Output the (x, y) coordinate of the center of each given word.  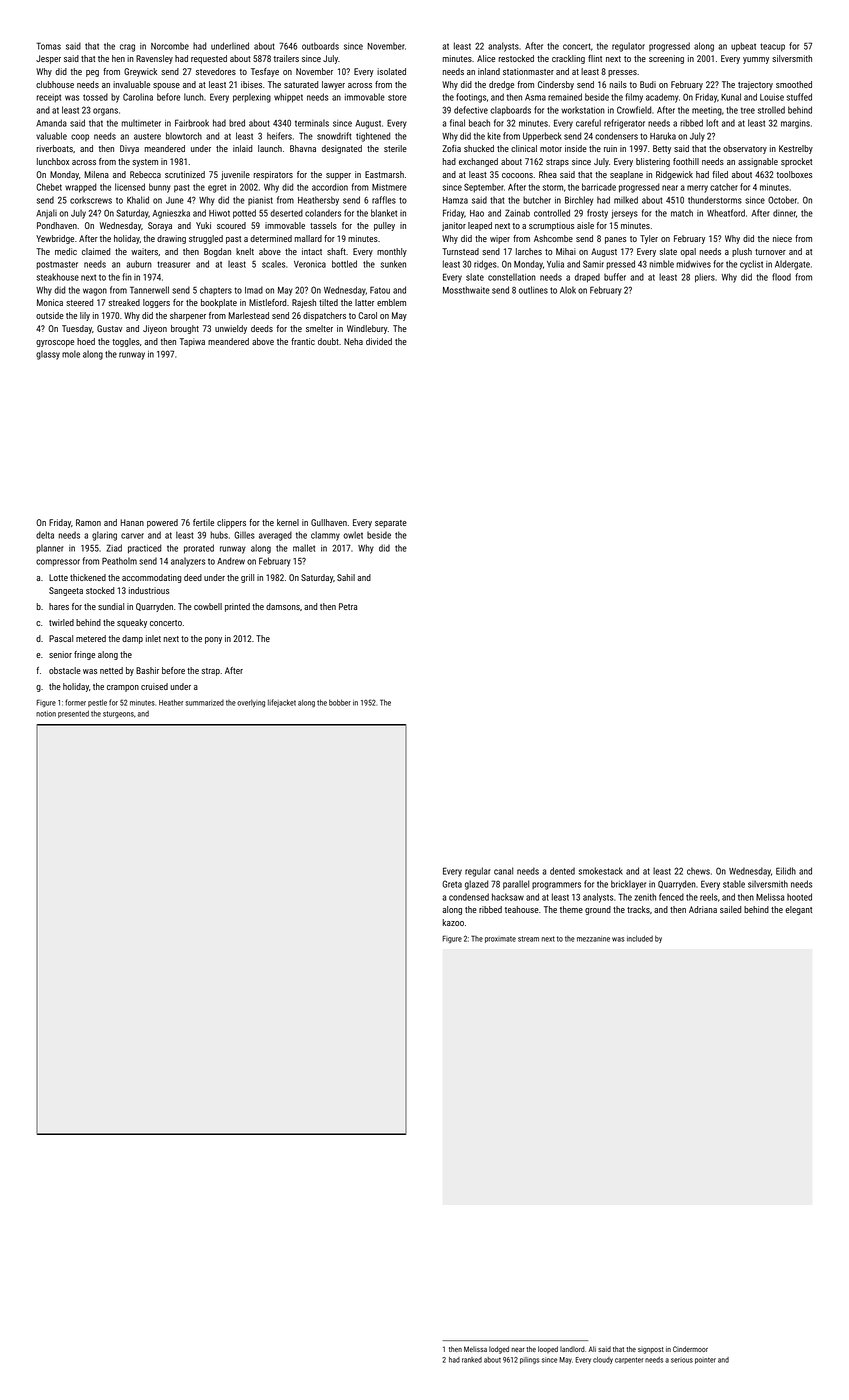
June (175, 200)
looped (548, 1349)
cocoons (517, 175)
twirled (61, 622)
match (682, 213)
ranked (472, 1360)
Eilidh (786, 871)
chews (698, 871)
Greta (452, 884)
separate (391, 524)
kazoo (453, 922)
